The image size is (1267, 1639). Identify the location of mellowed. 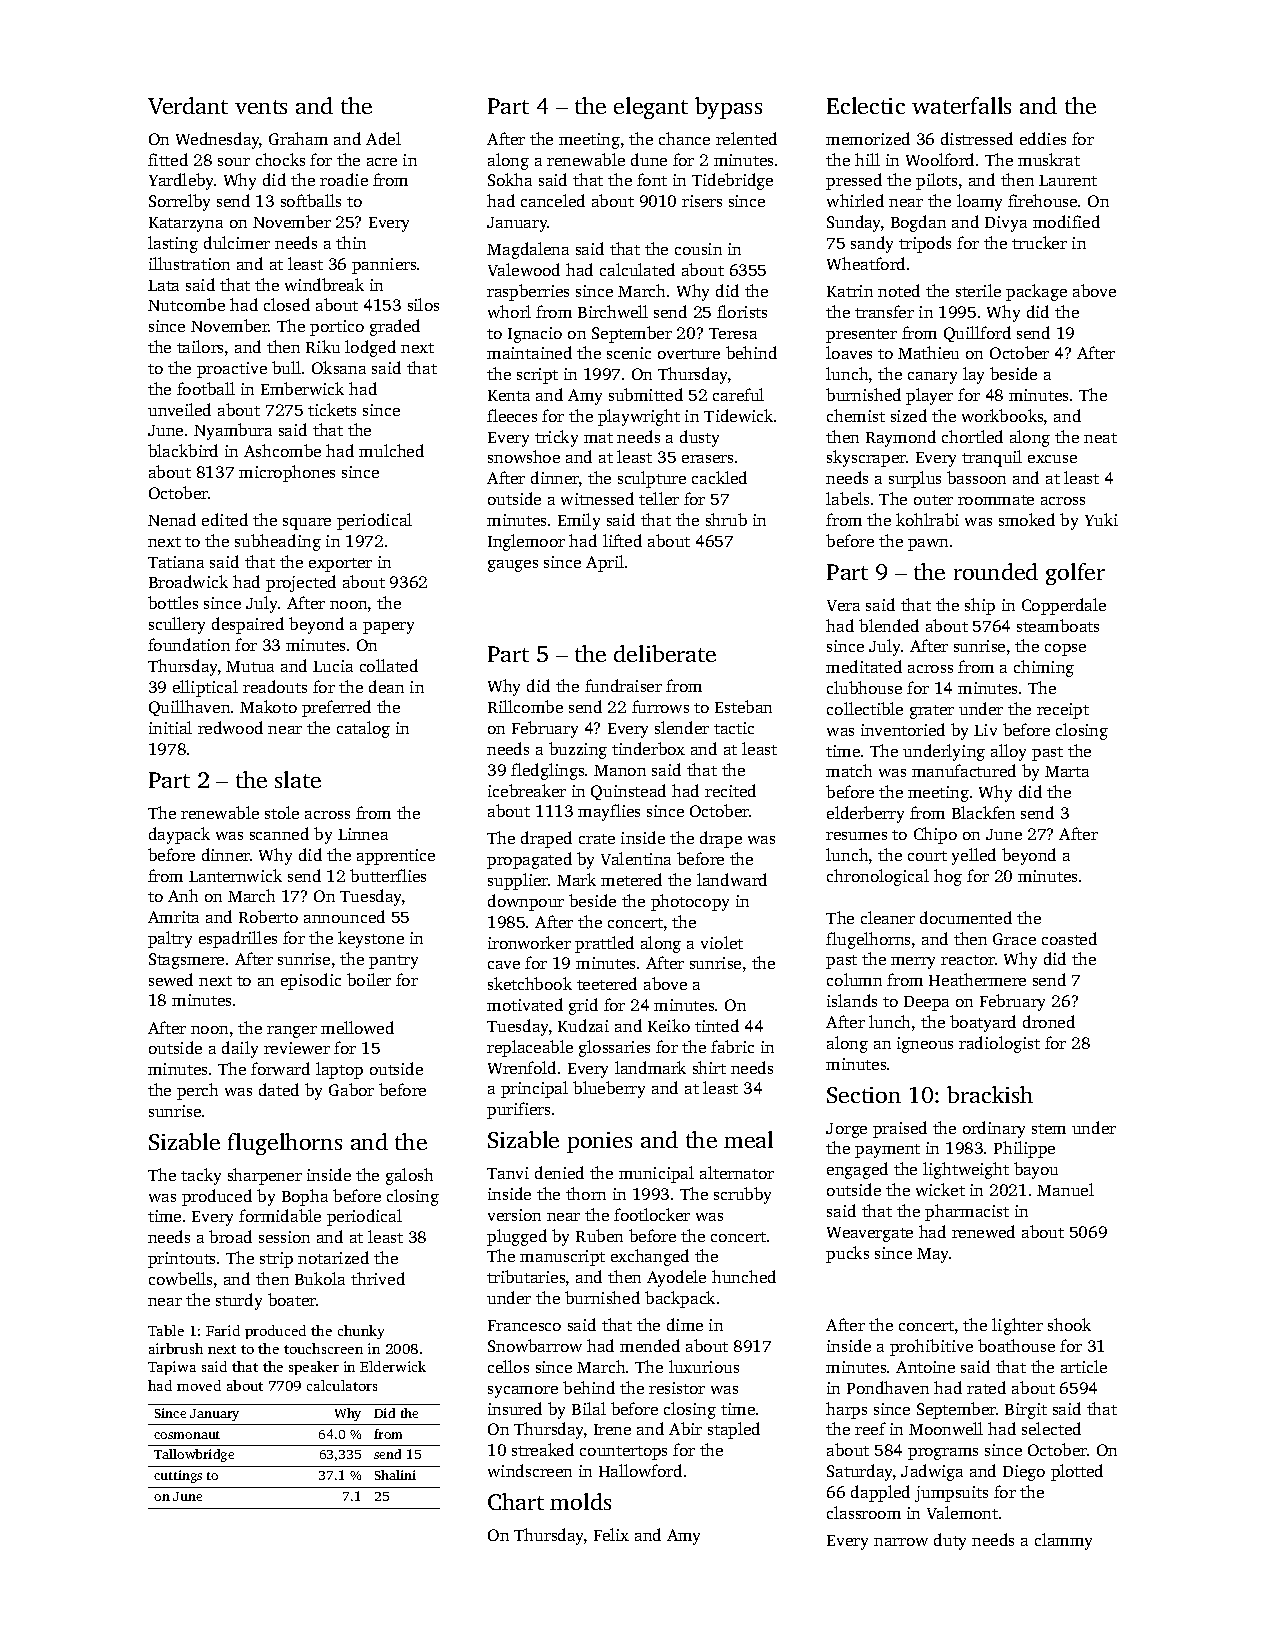
(357, 1027).
